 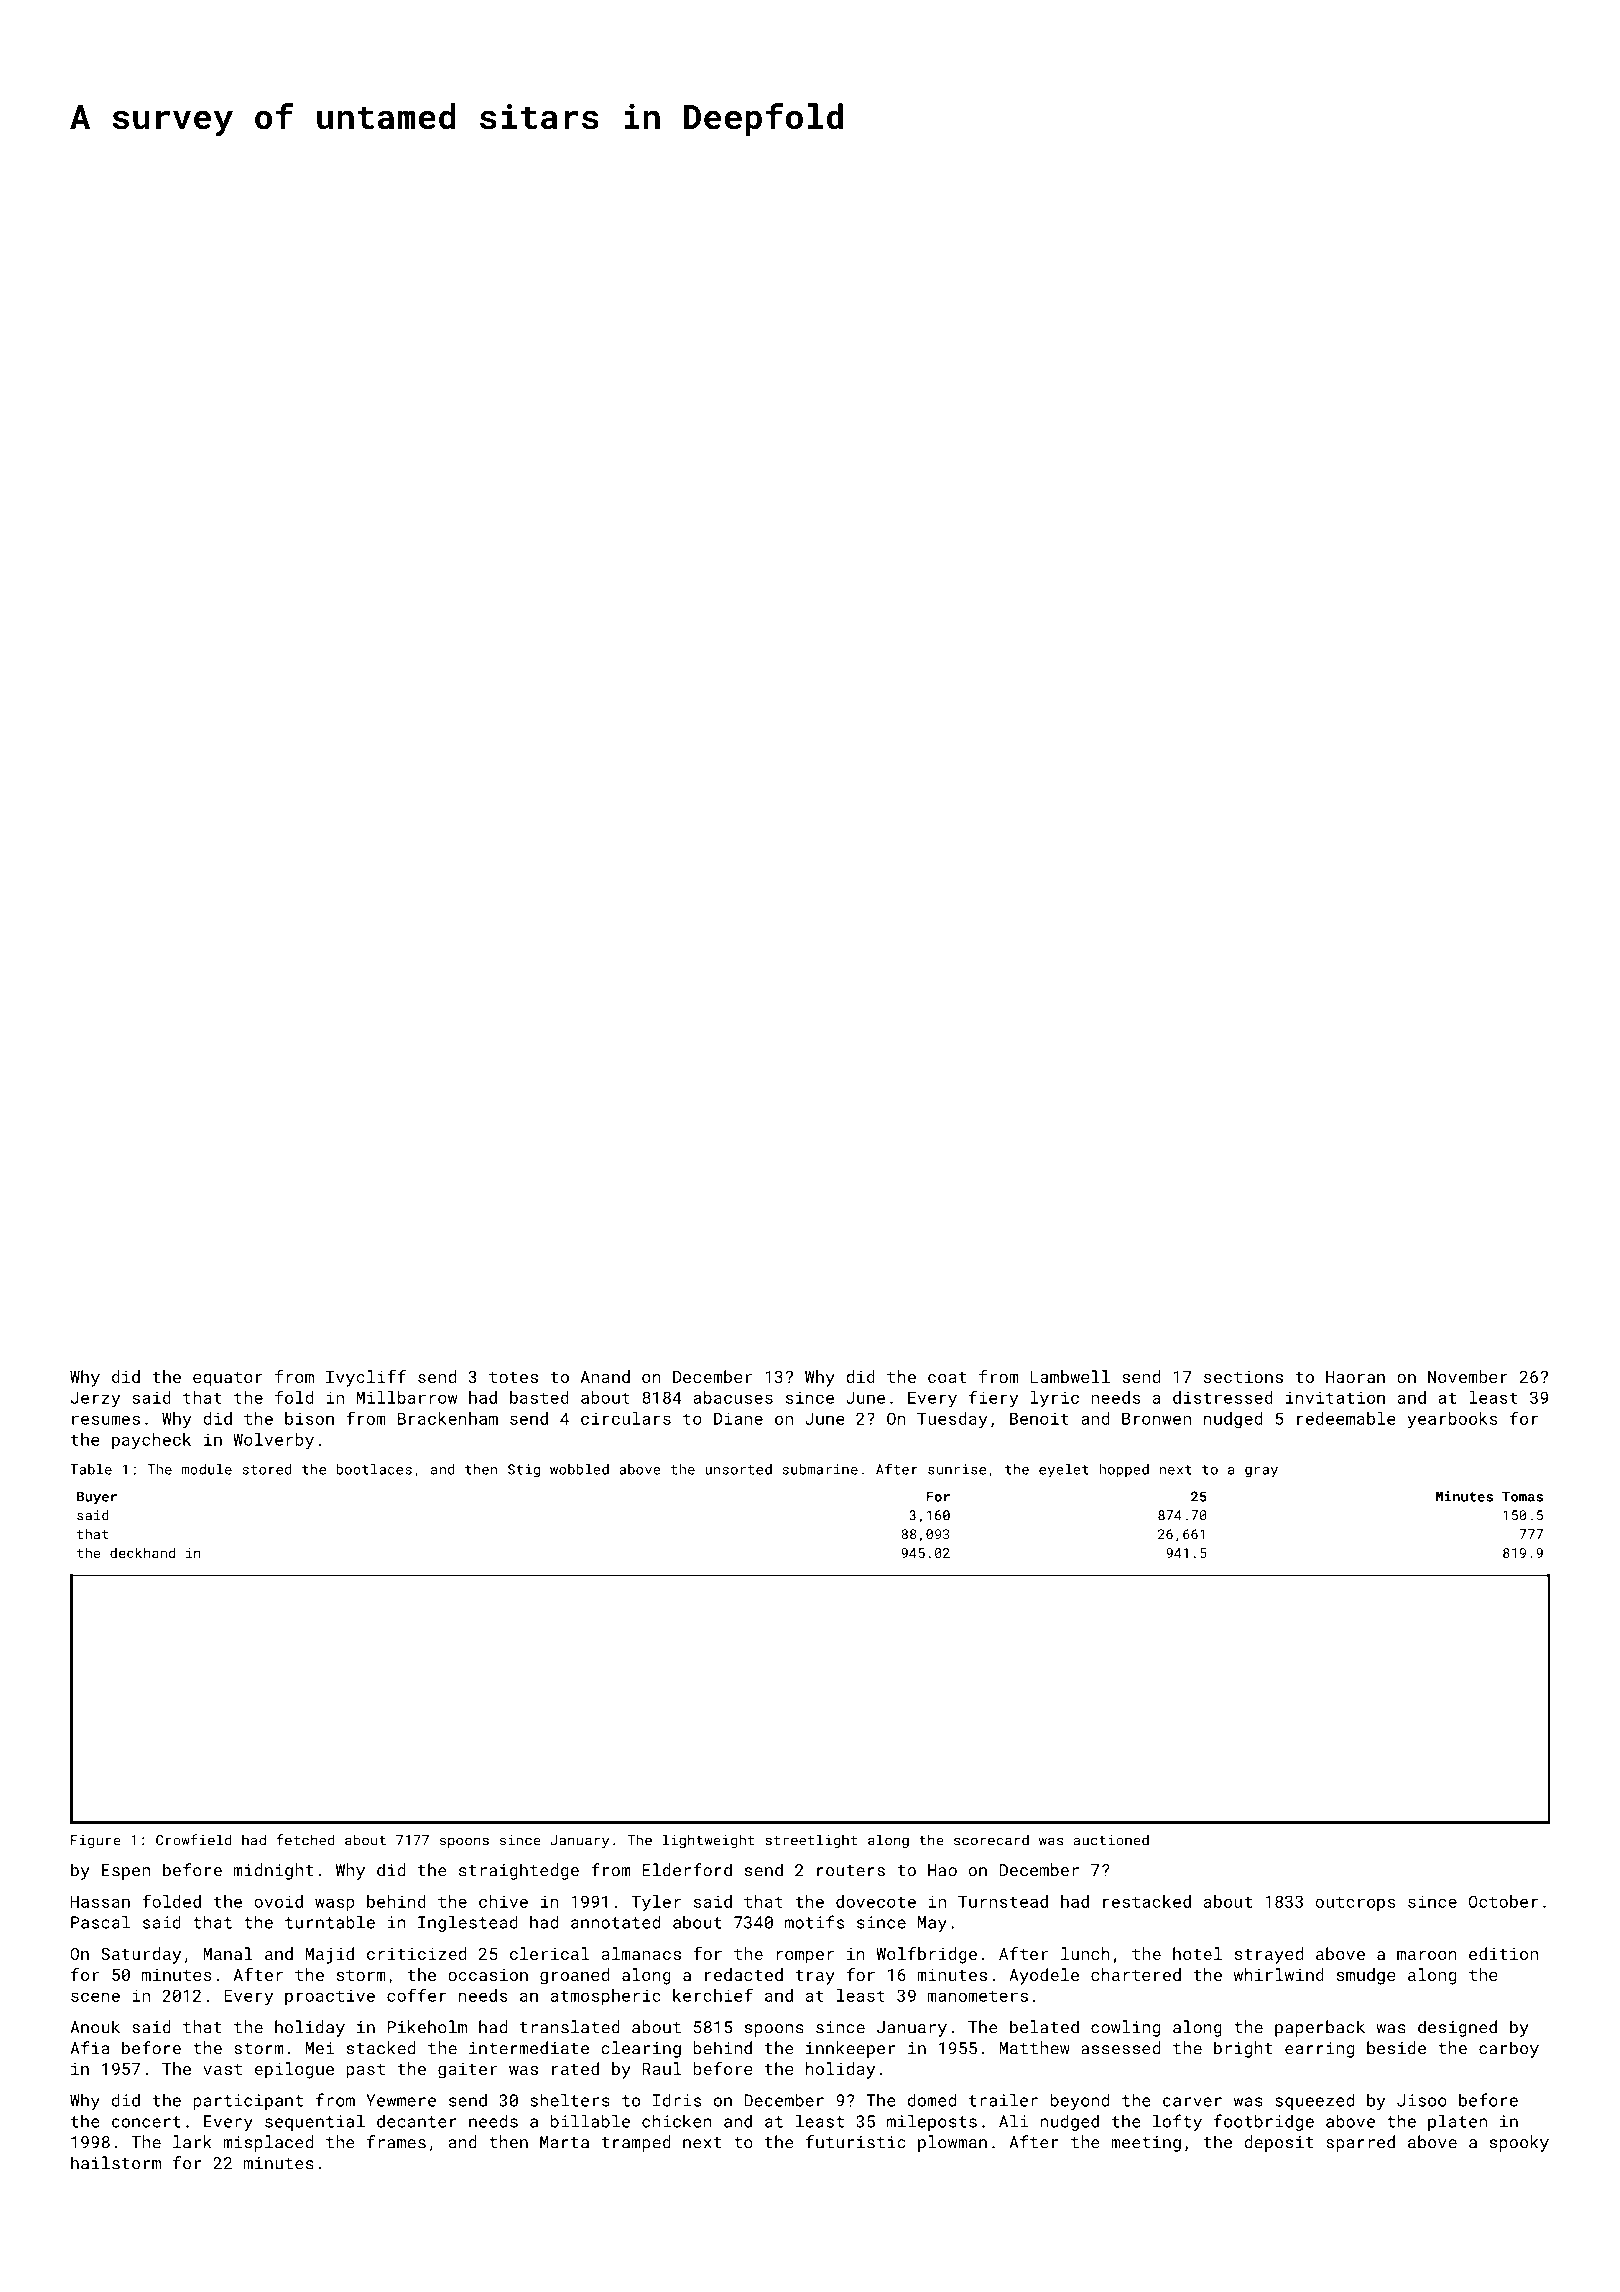 I want to click on Figure, so click(x=96, y=1841).
